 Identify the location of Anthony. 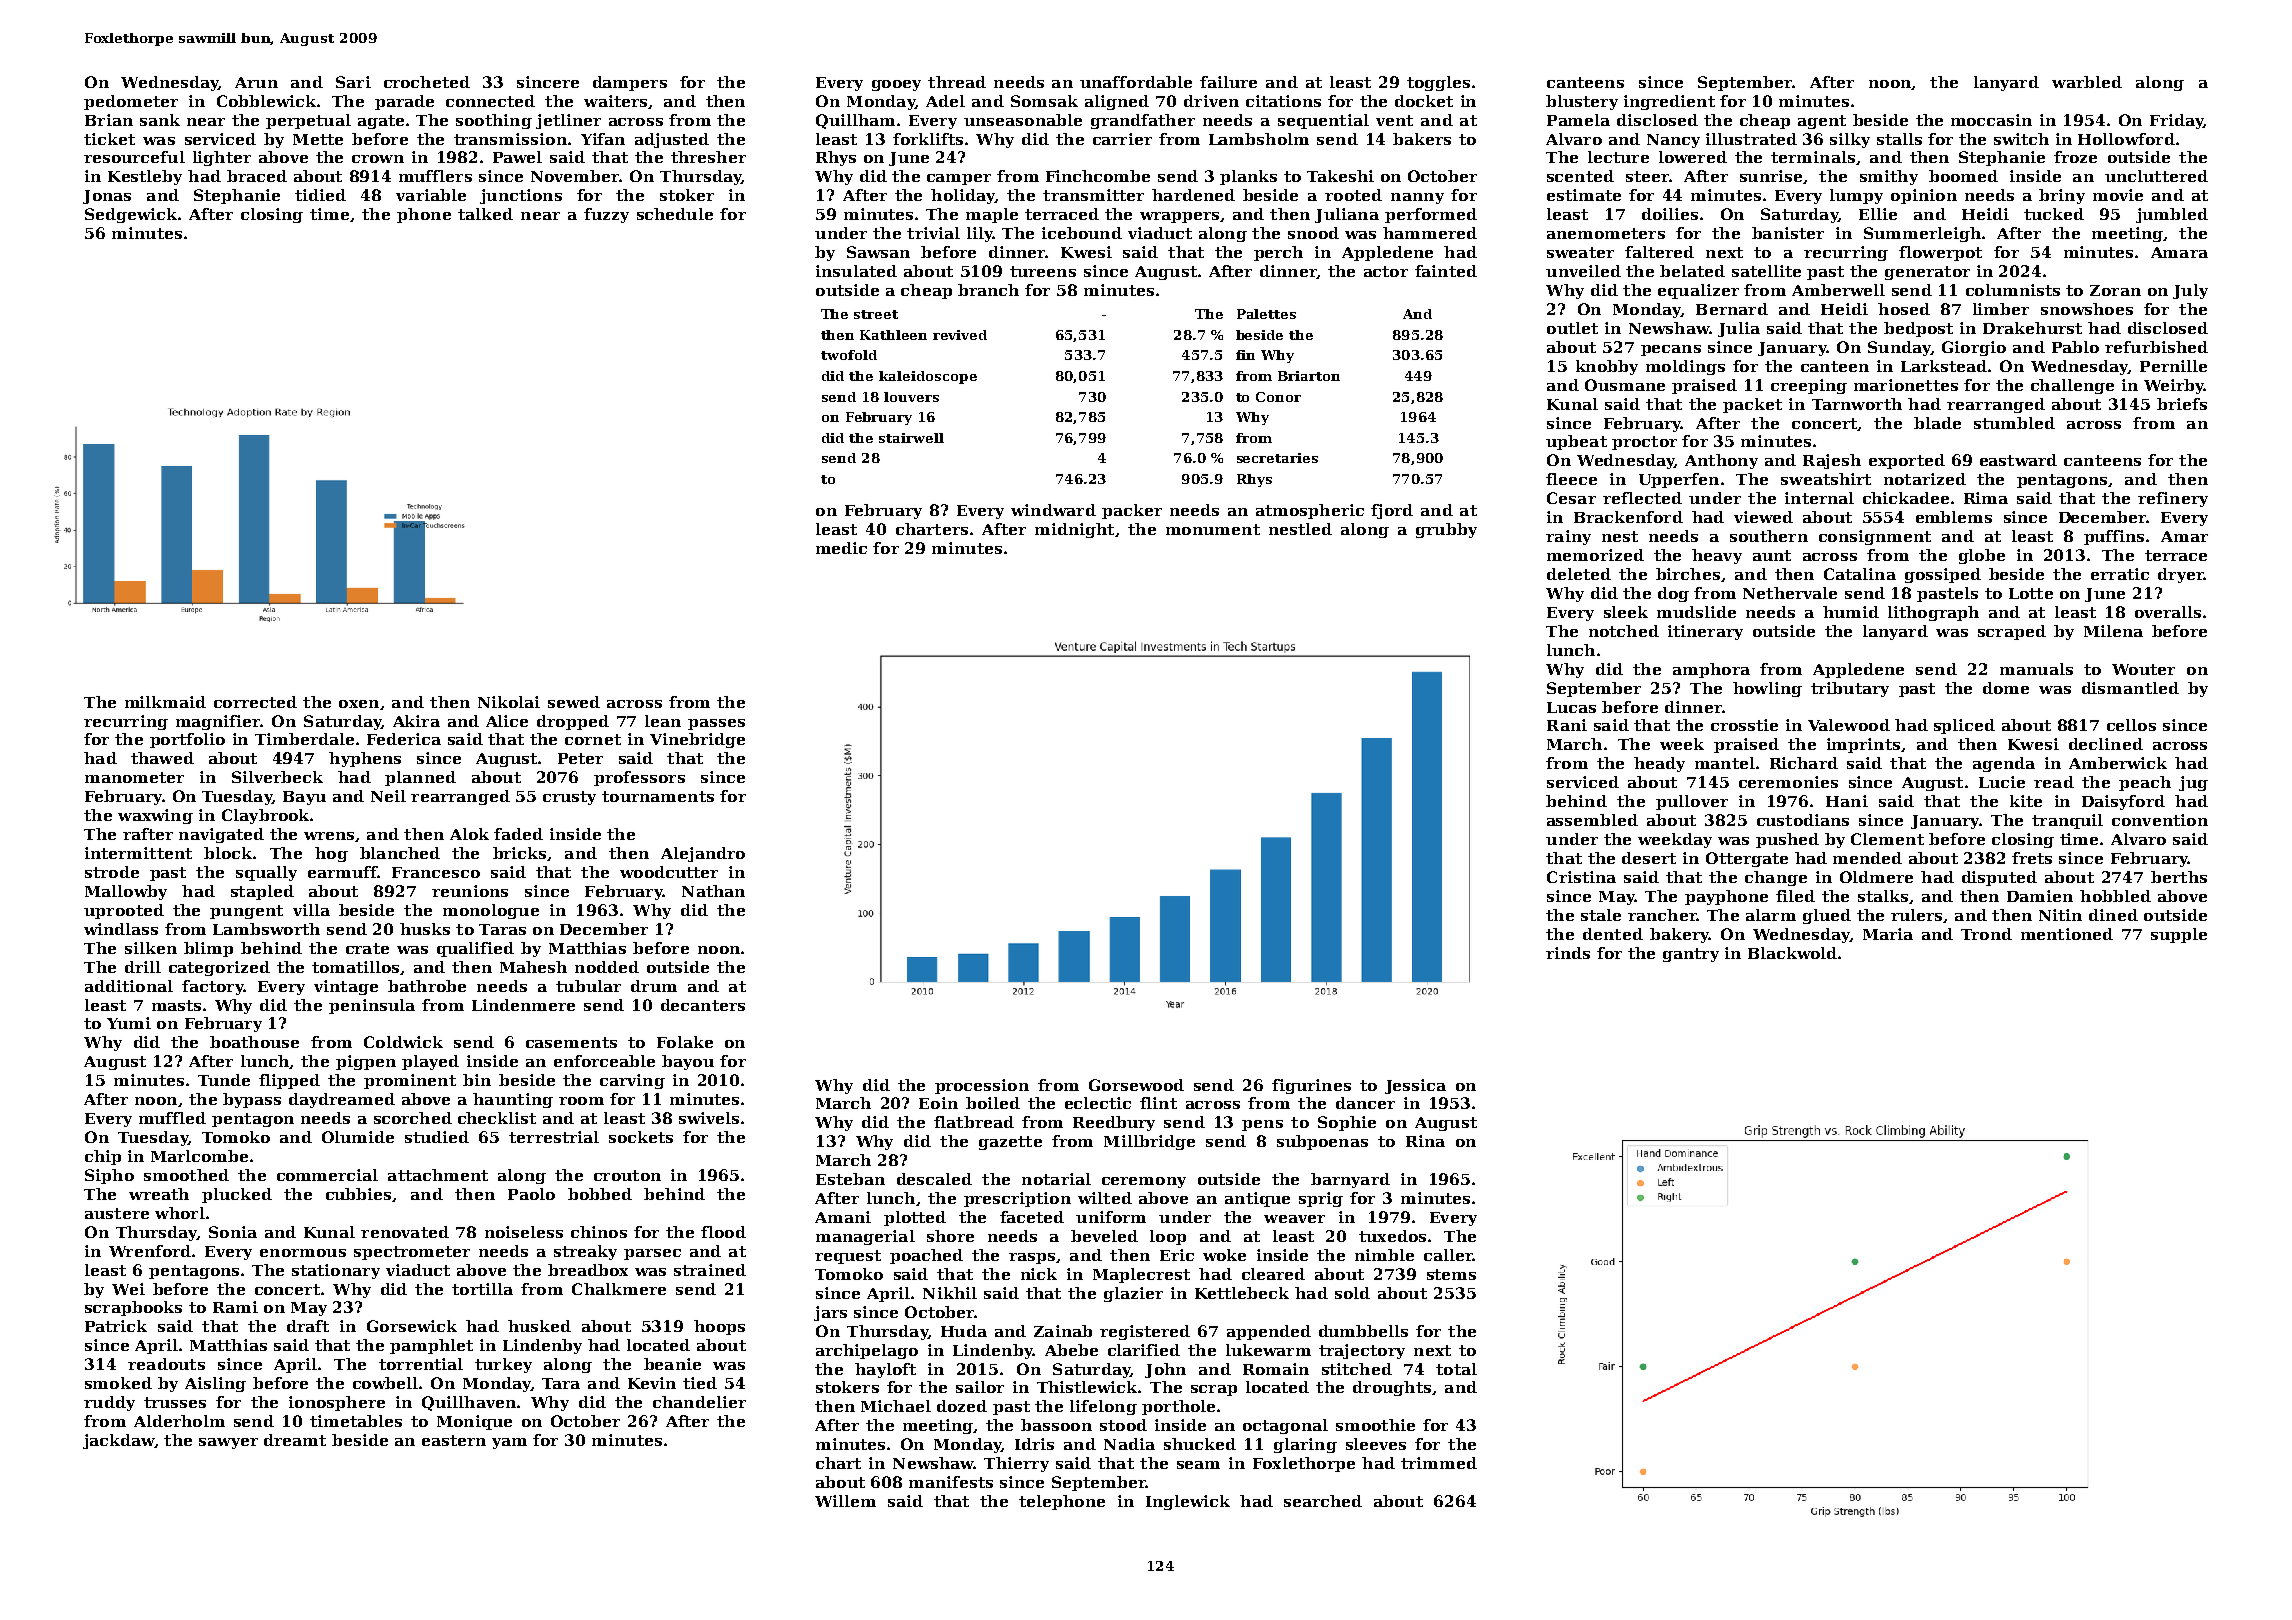
(1721, 461).
